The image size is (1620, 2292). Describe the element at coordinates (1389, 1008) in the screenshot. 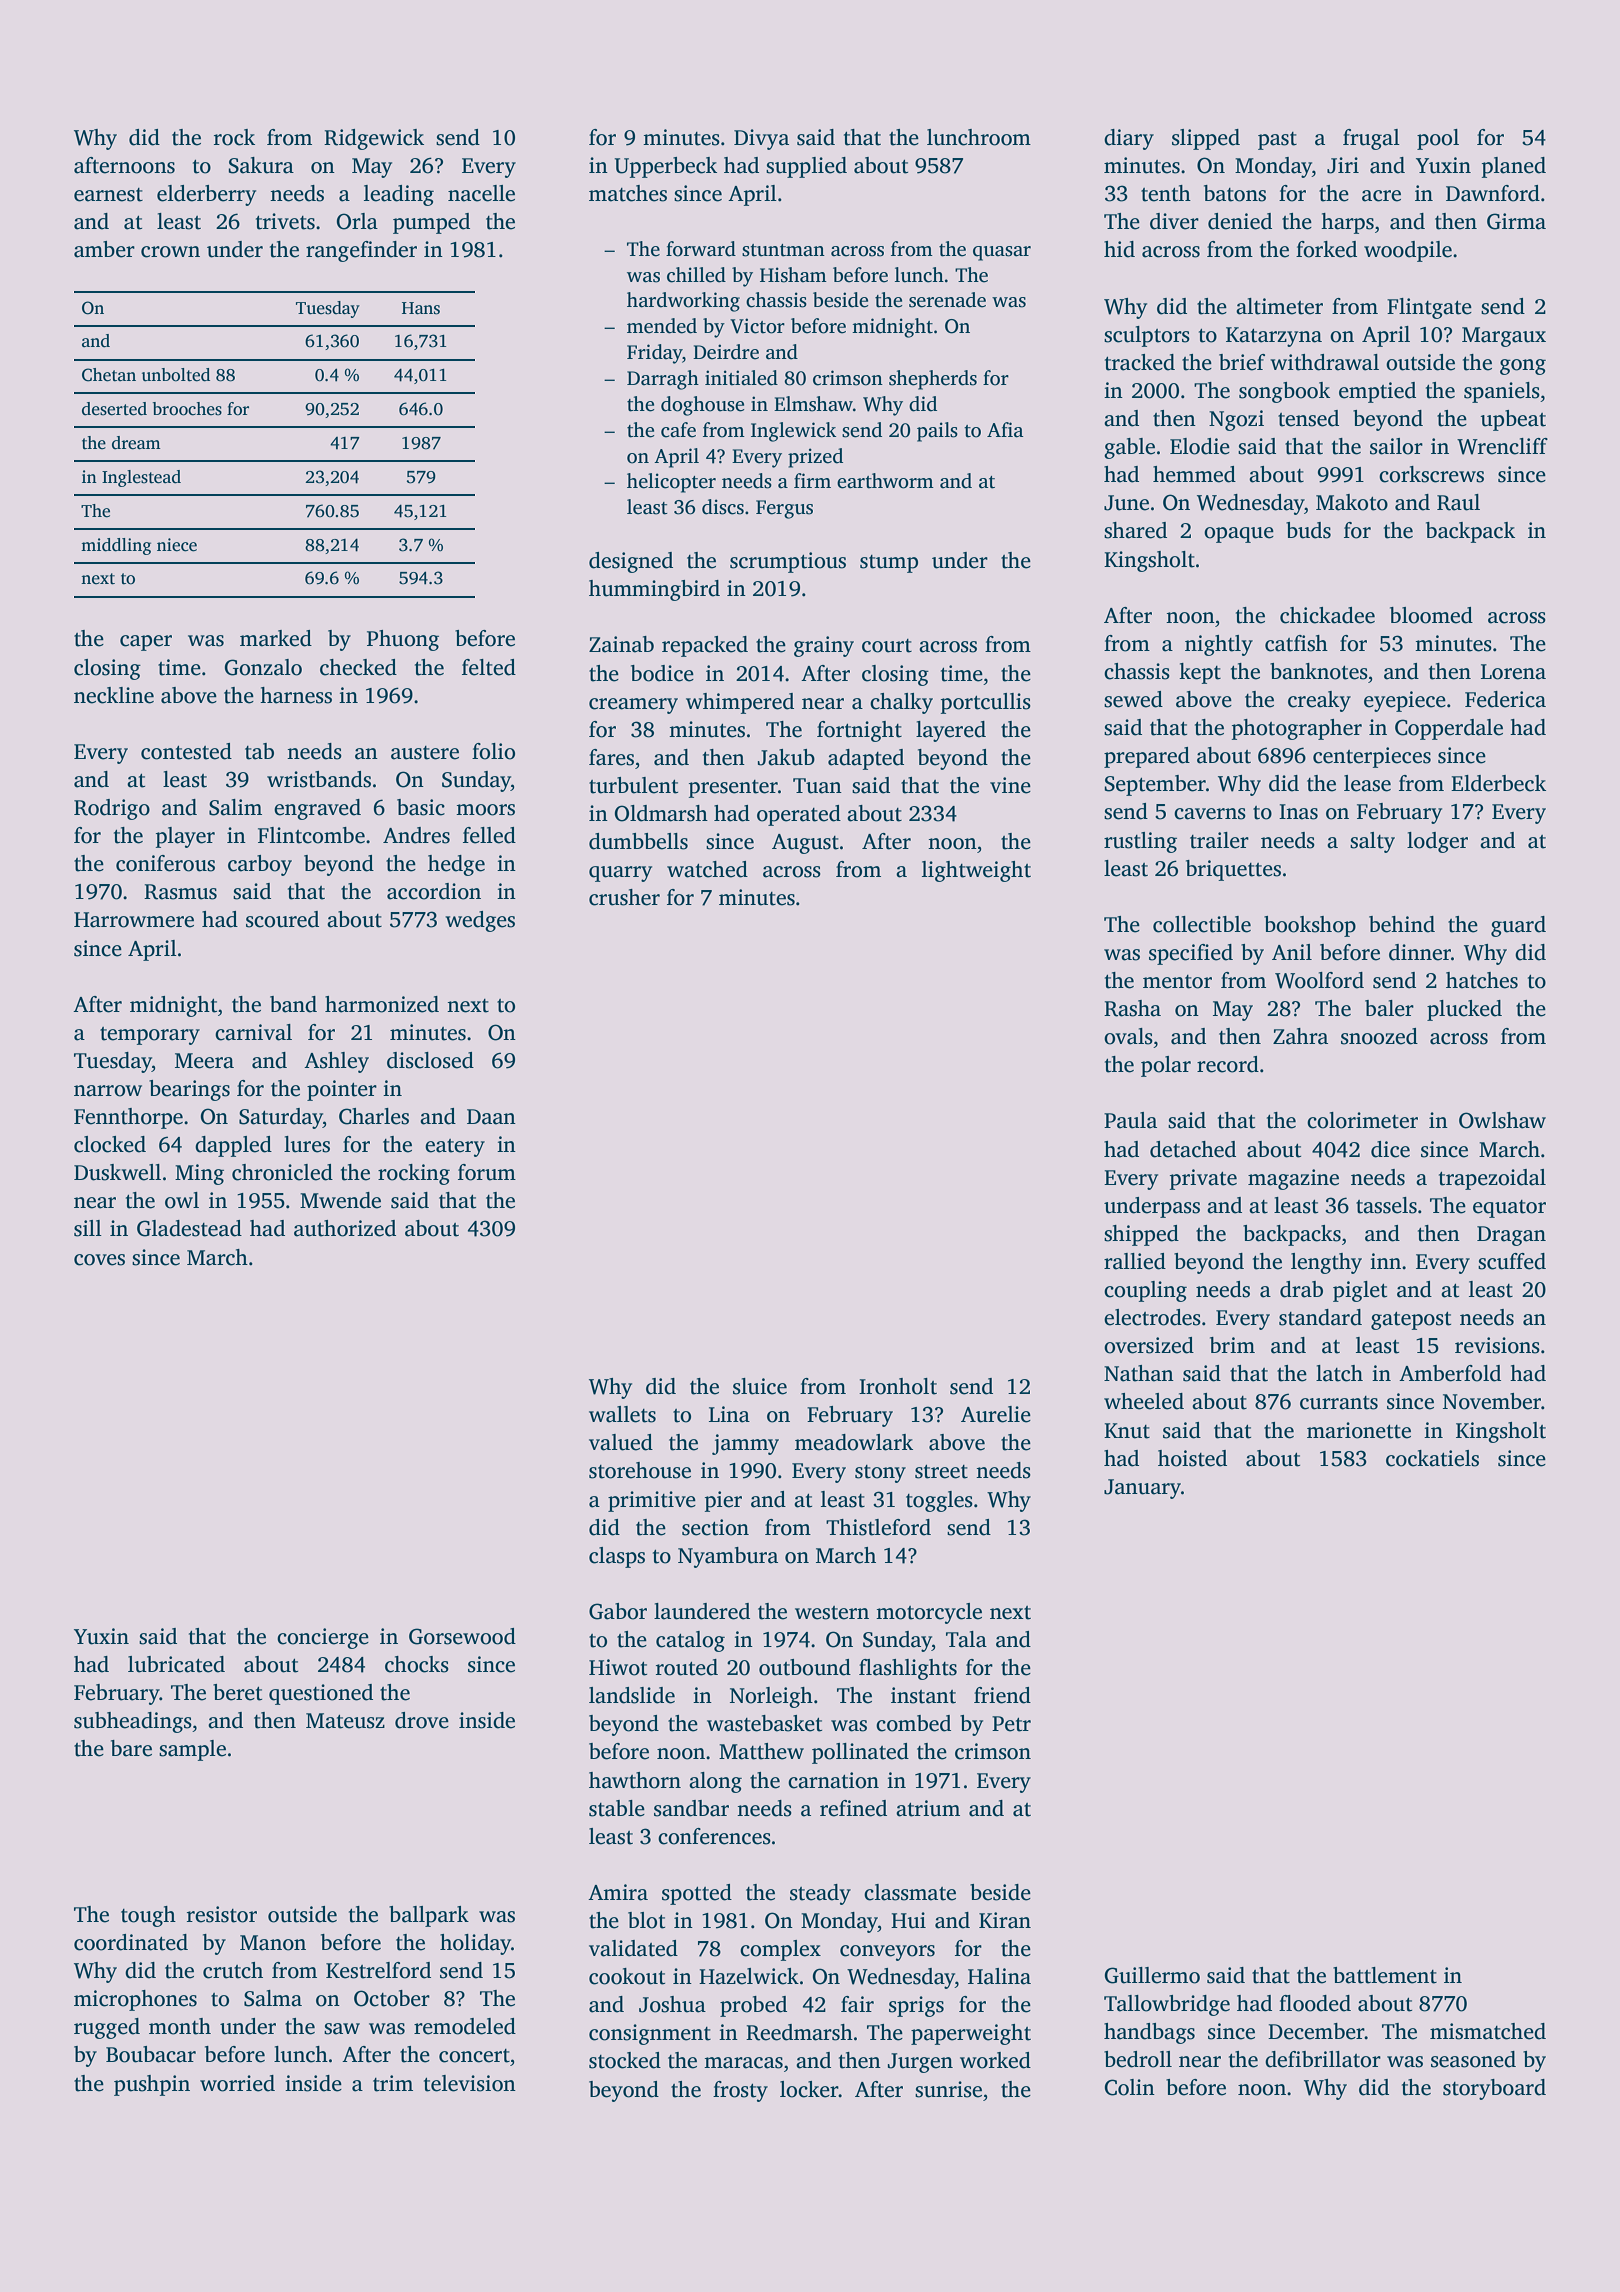

I see `baler` at that location.
